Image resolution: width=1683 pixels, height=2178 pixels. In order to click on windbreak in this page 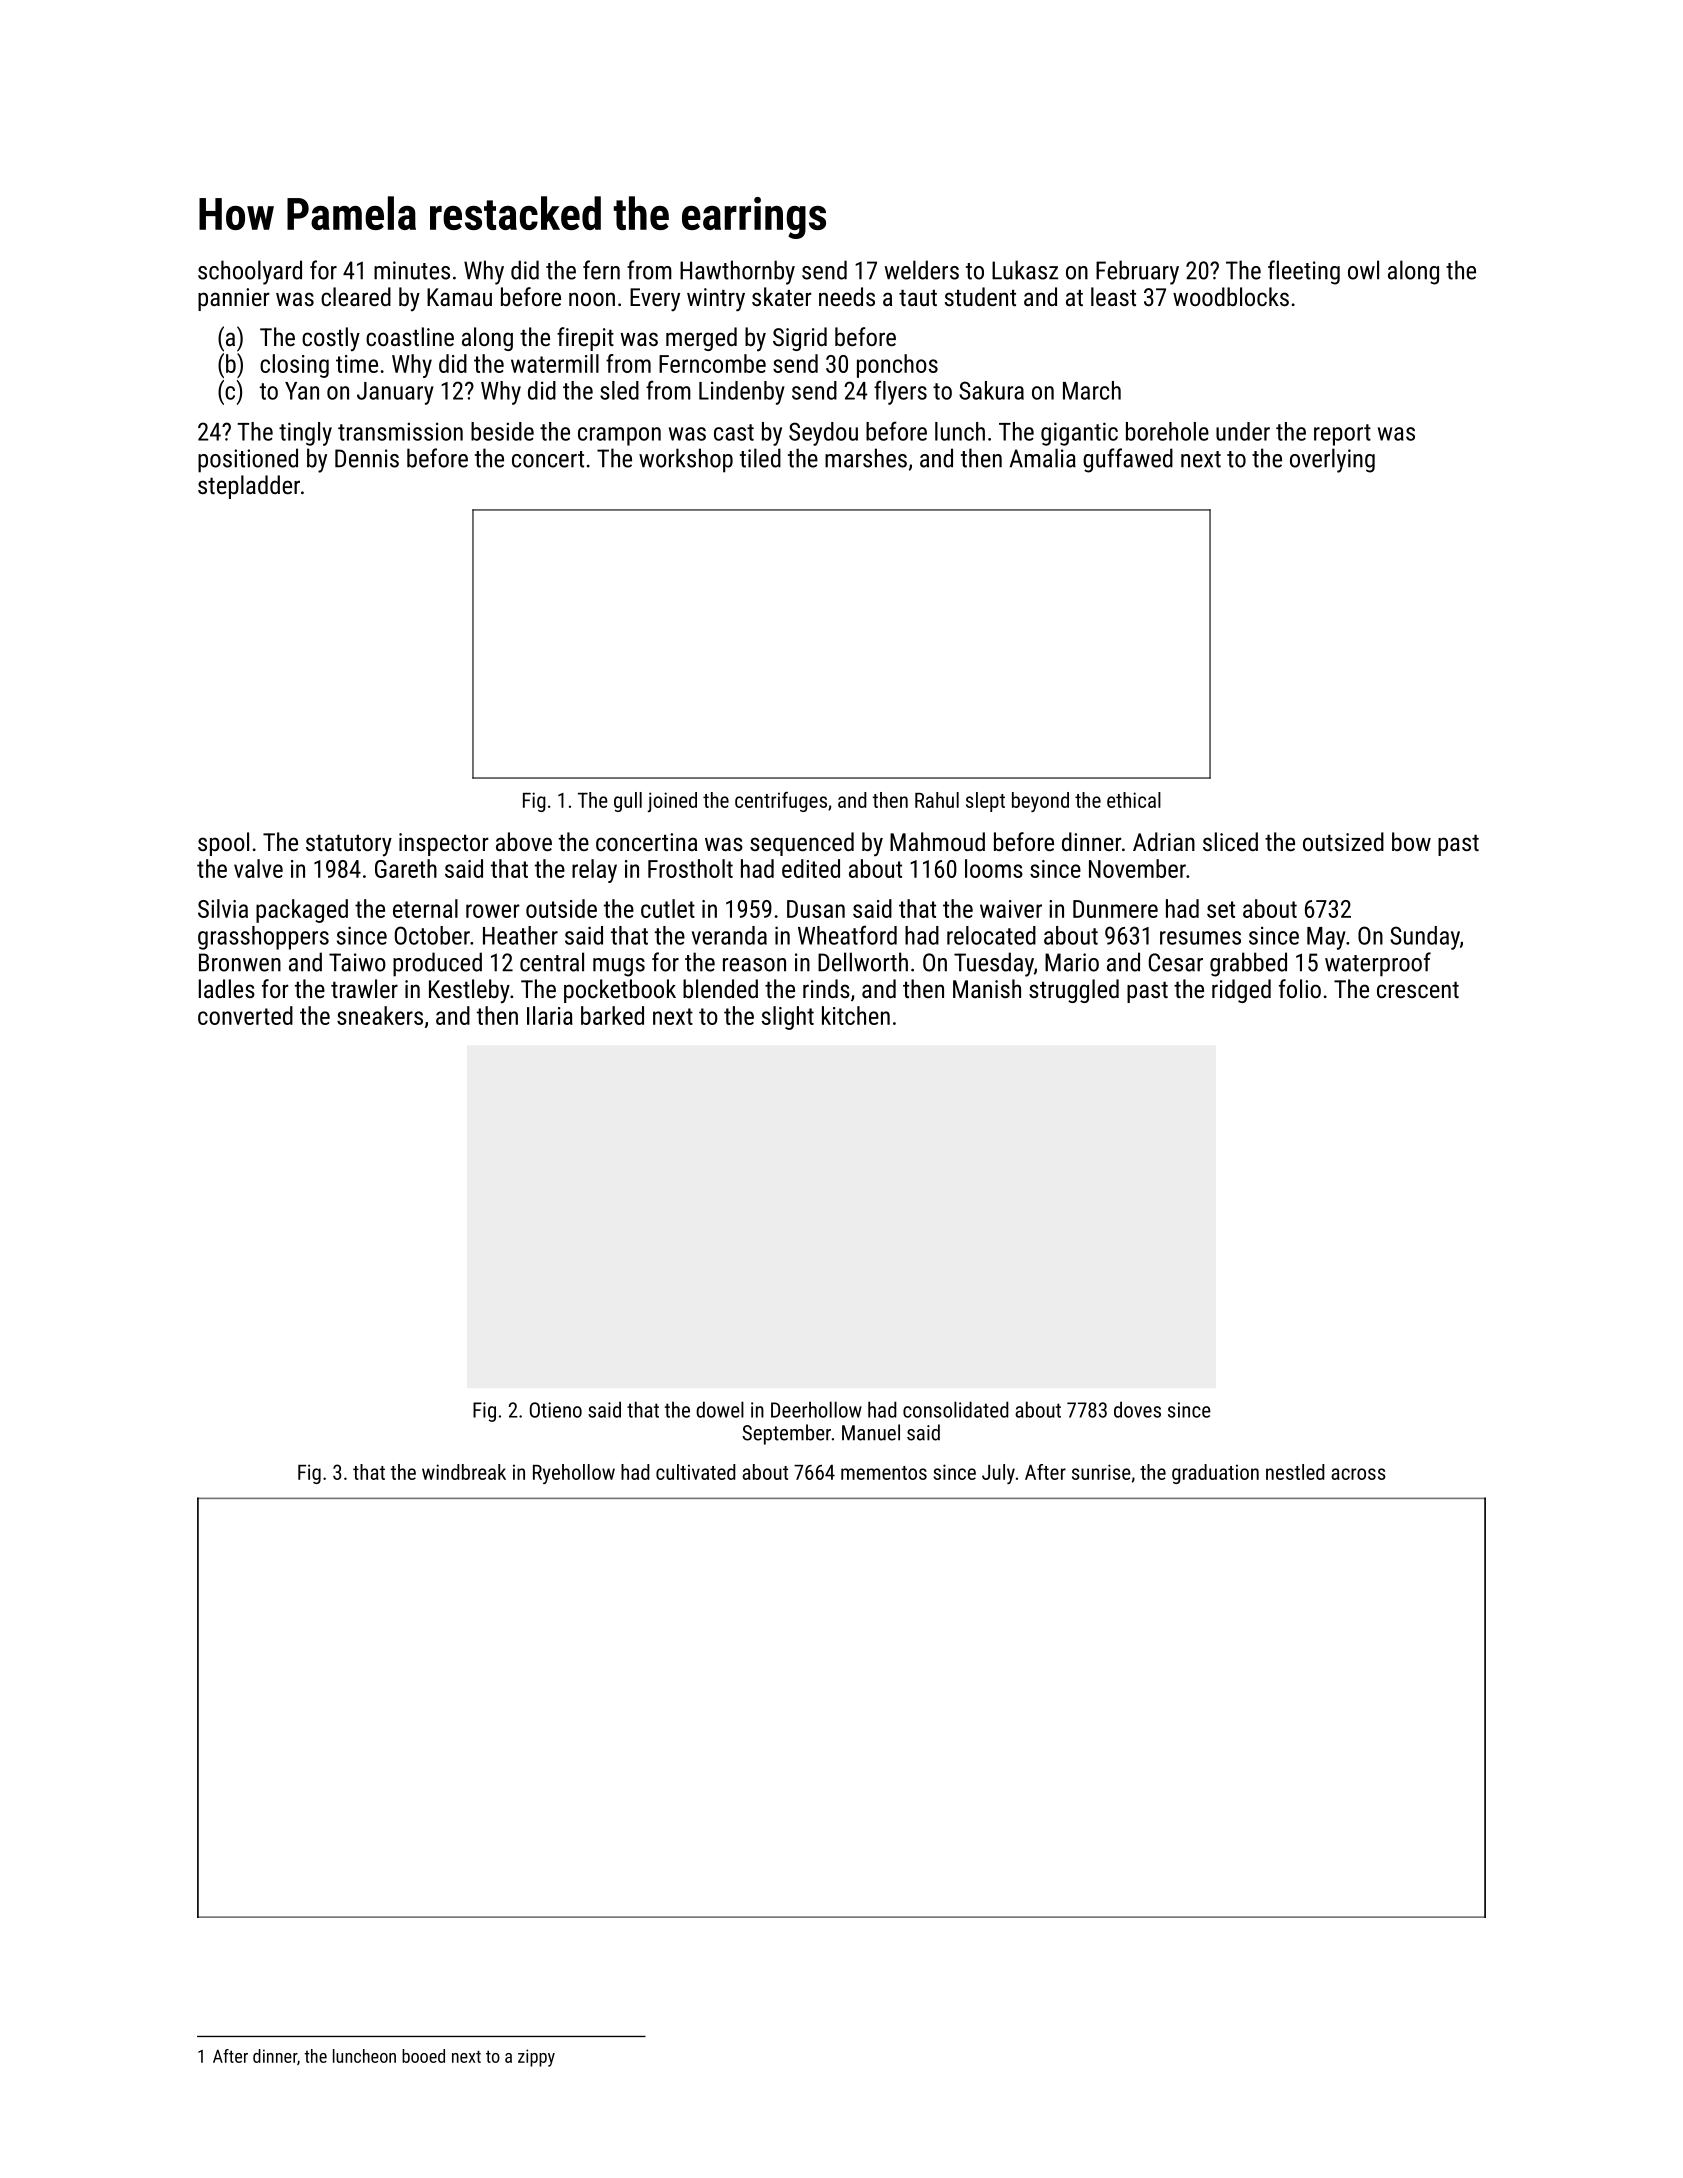, I will do `click(464, 1472)`.
